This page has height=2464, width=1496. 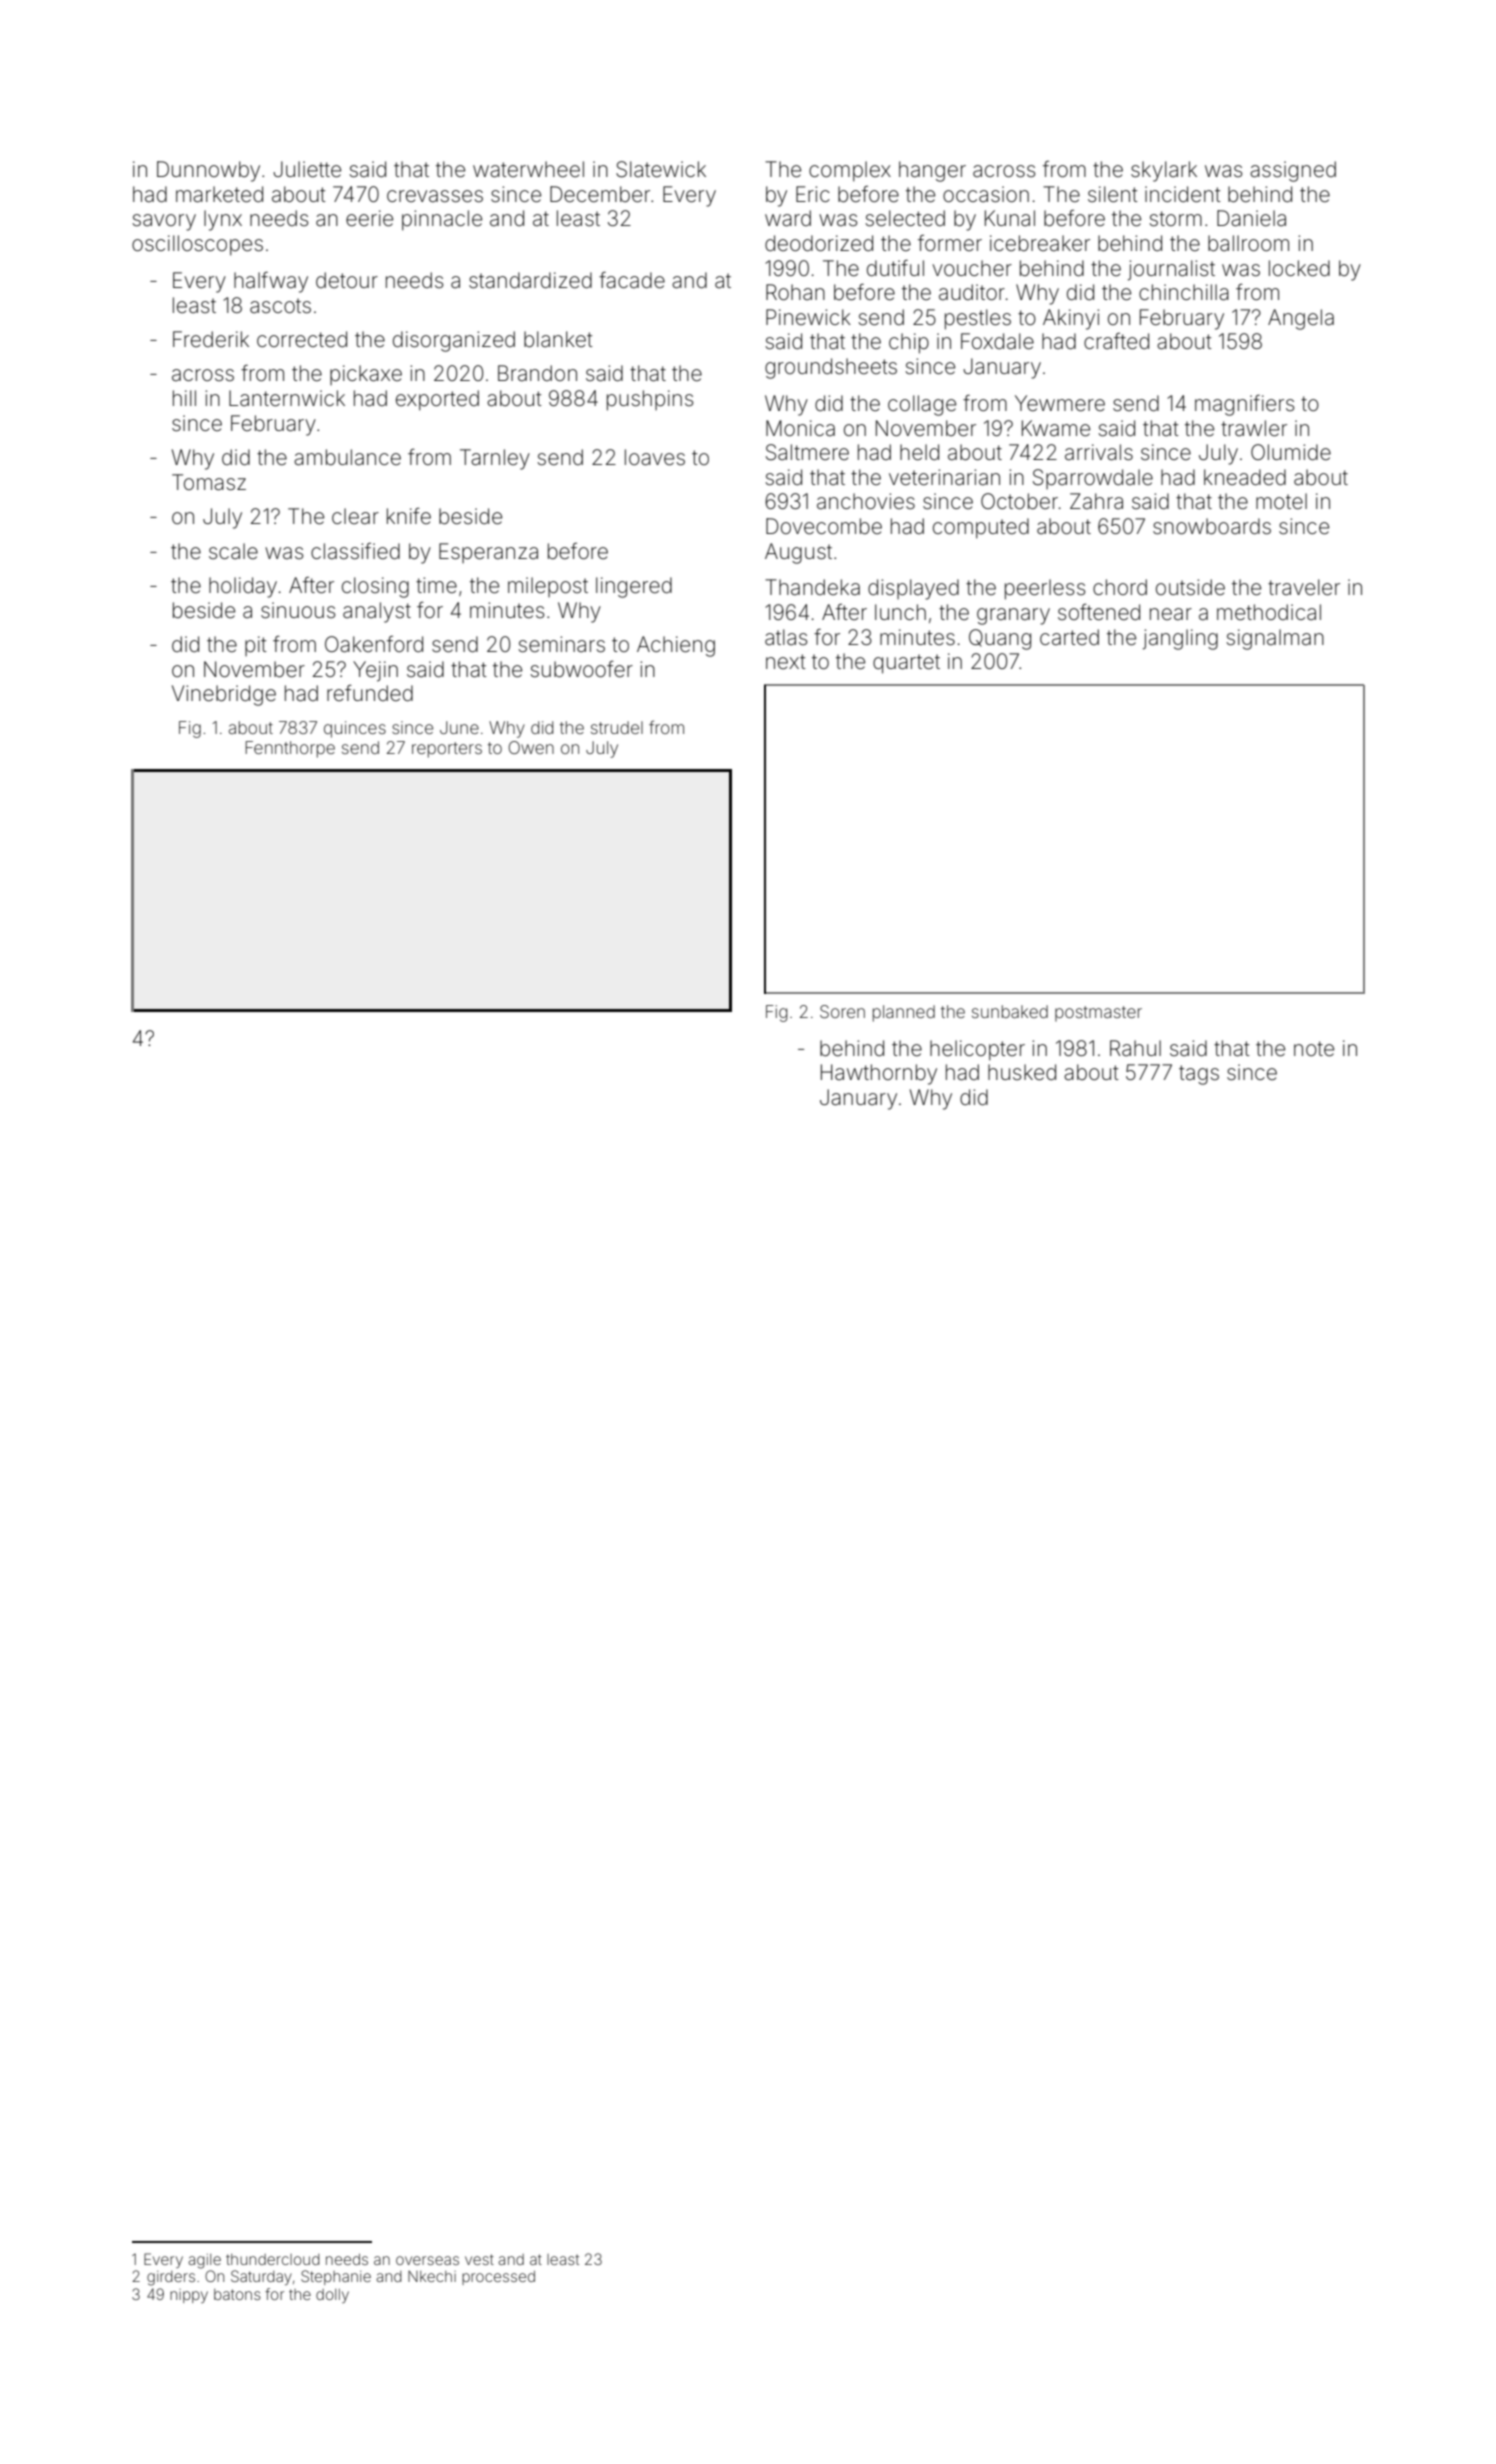 I want to click on assigned, so click(x=1293, y=171).
